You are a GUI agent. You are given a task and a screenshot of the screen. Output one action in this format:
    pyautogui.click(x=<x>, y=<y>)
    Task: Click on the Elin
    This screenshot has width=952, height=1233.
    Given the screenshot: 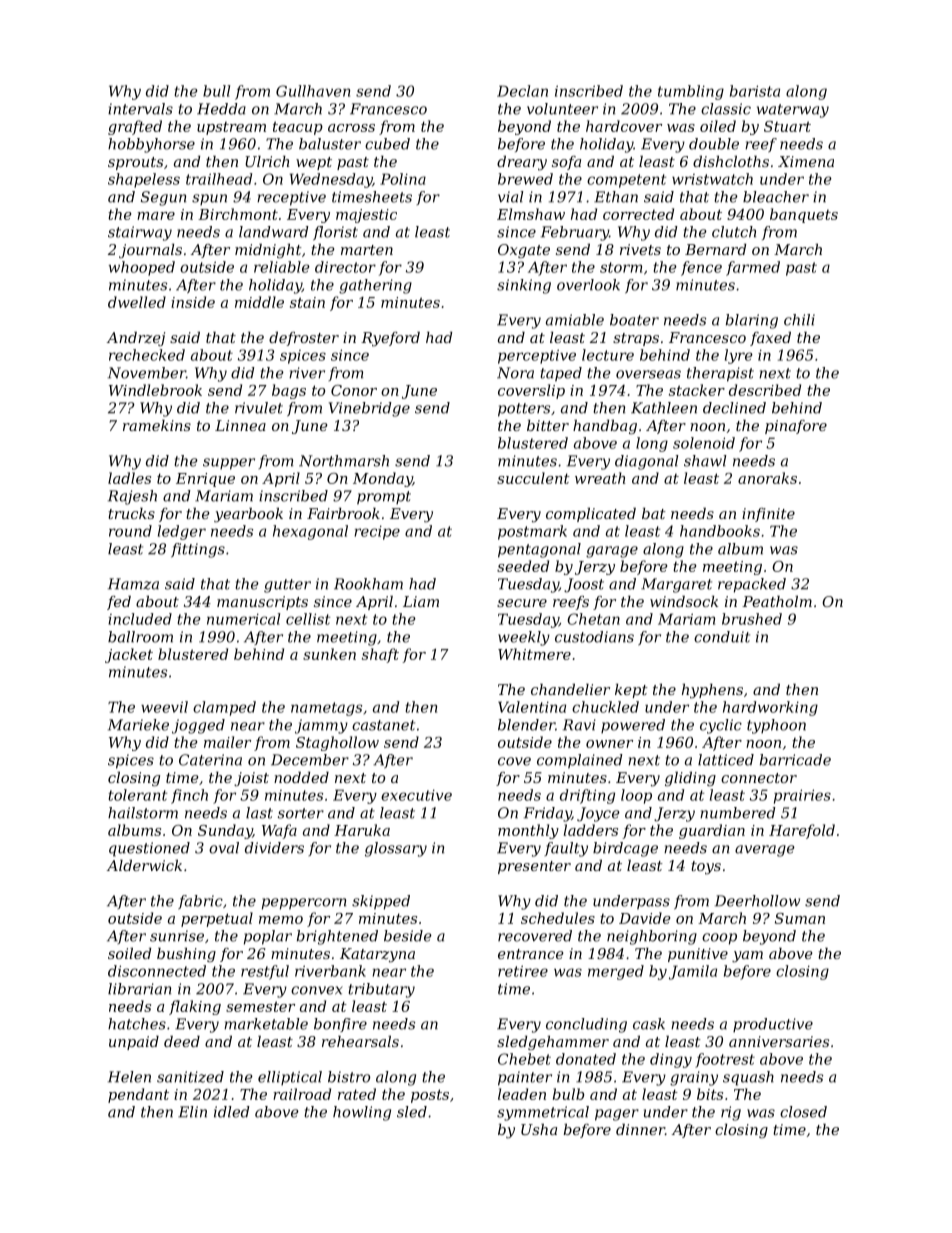 What is the action you would take?
    pyautogui.click(x=192, y=1112)
